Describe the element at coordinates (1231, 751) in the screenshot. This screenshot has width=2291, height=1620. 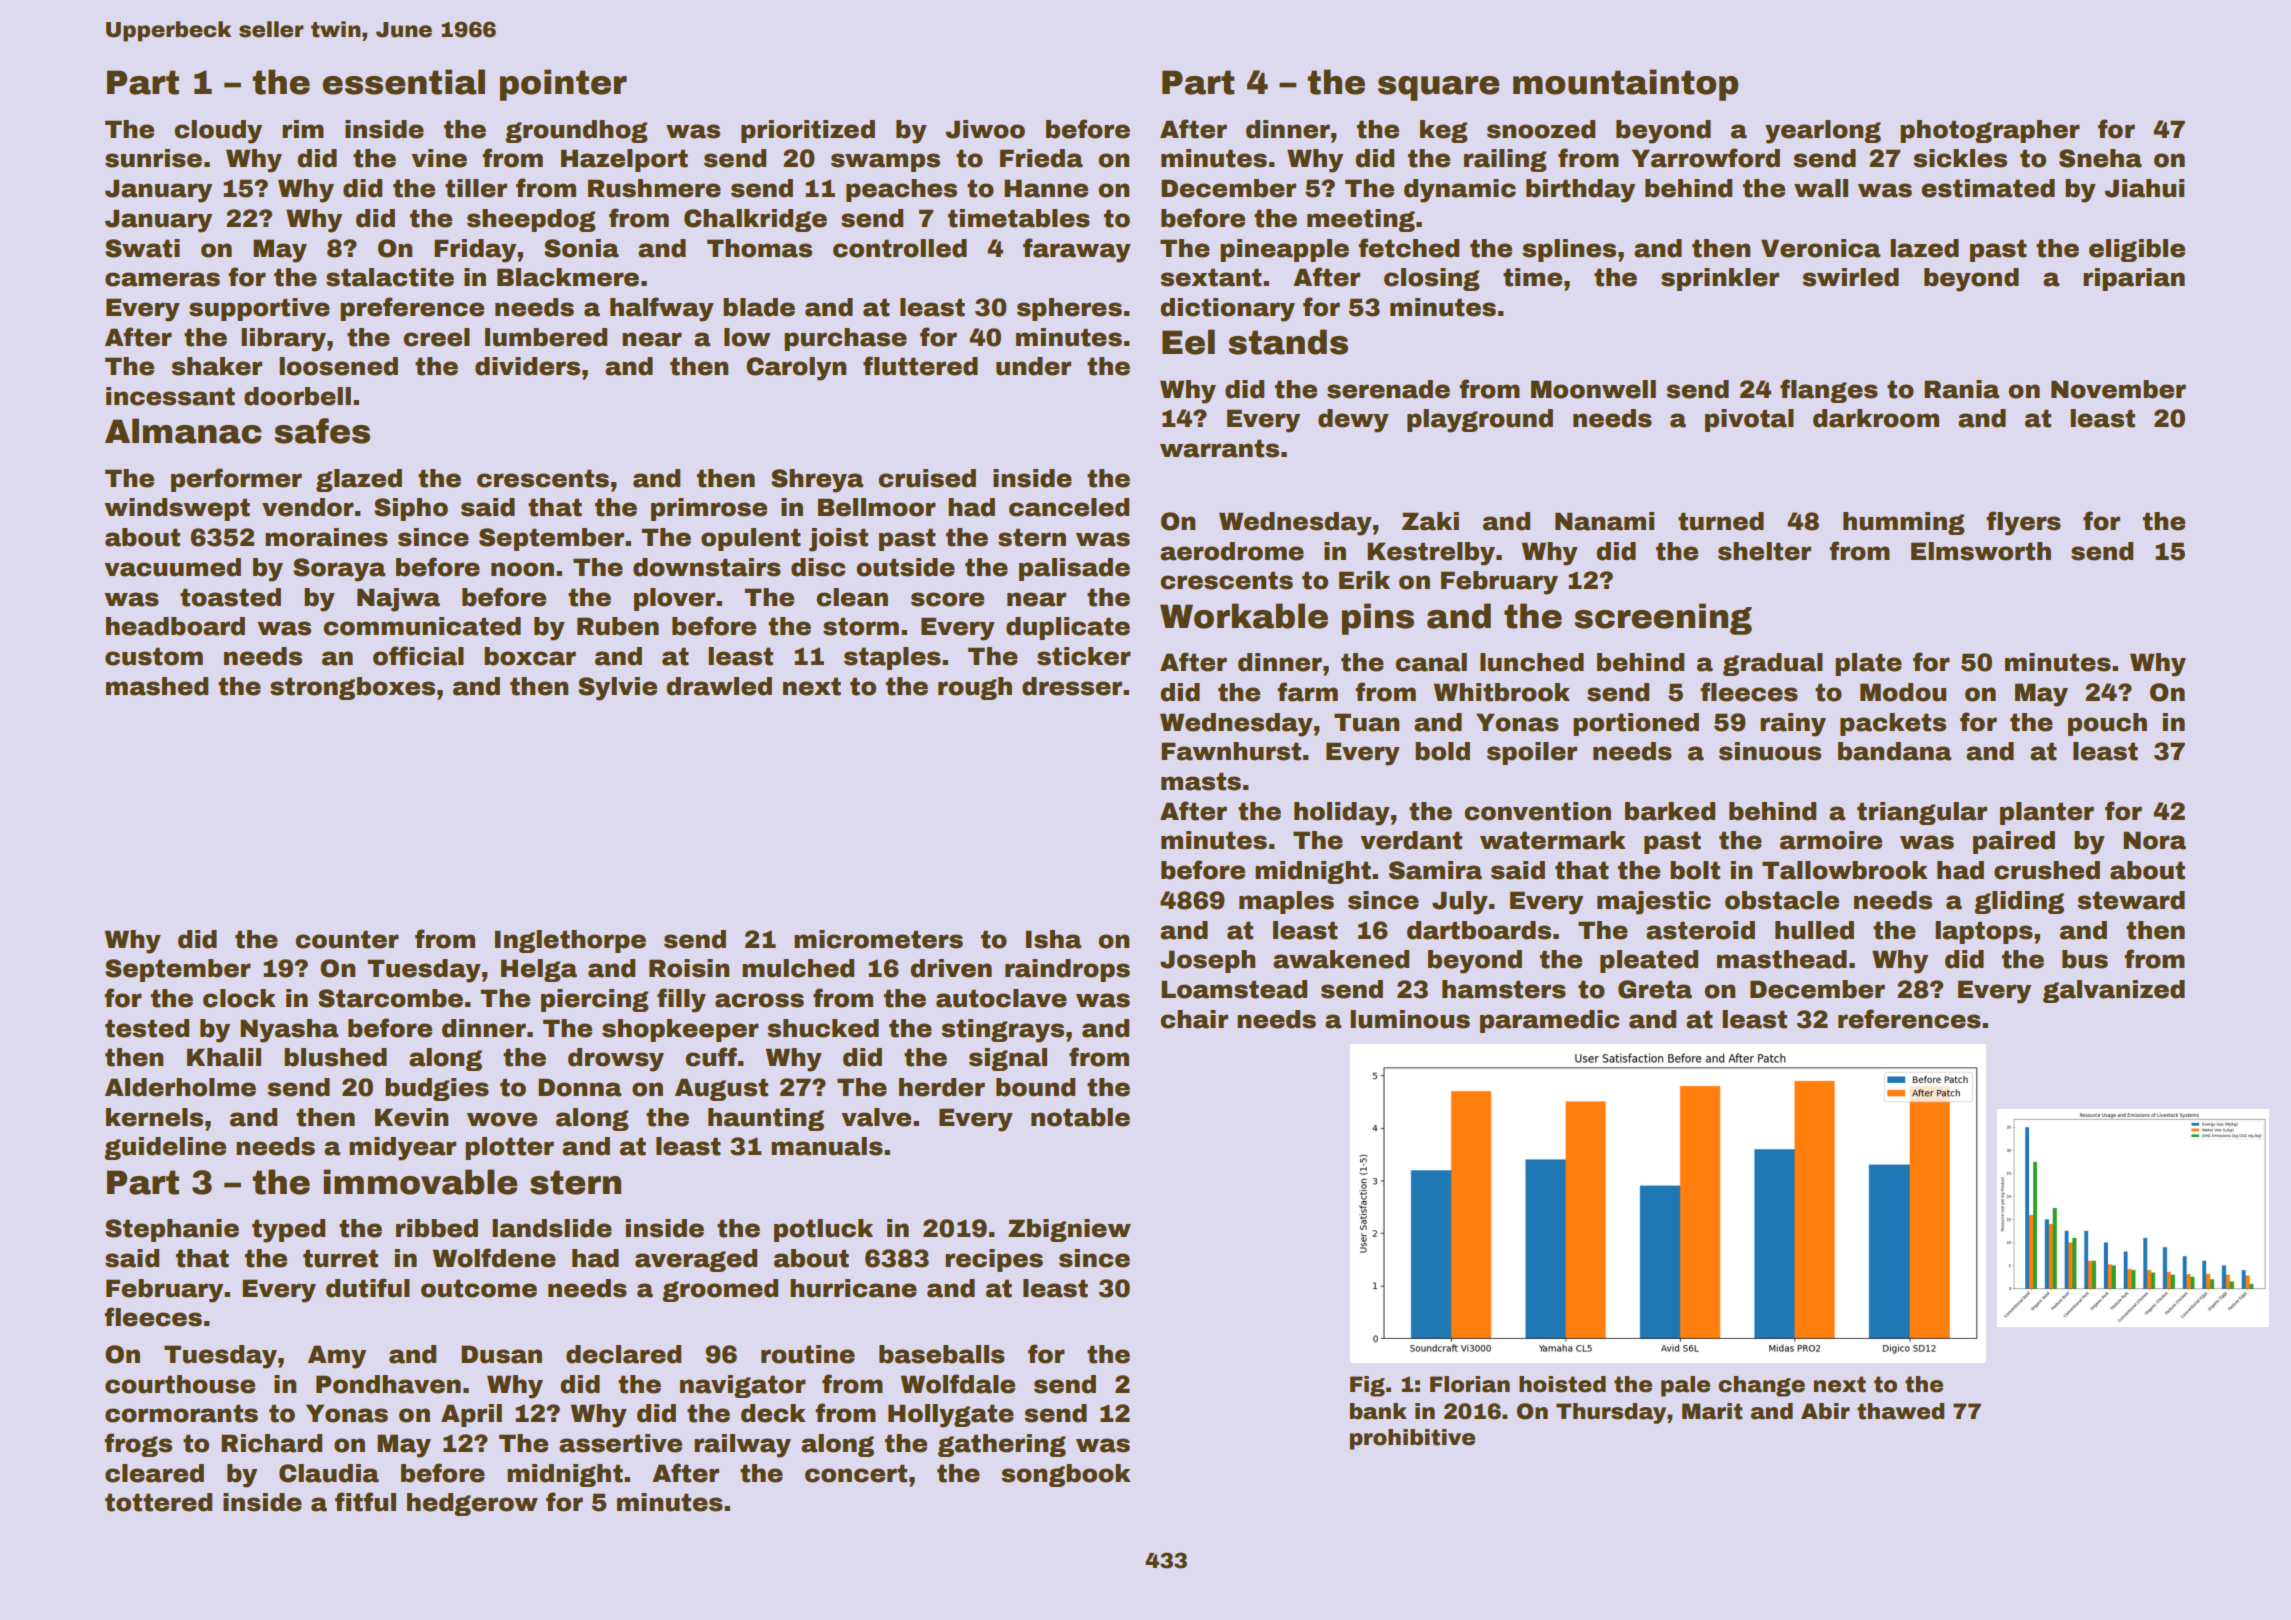
I see `Fawnhurst` at that location.
